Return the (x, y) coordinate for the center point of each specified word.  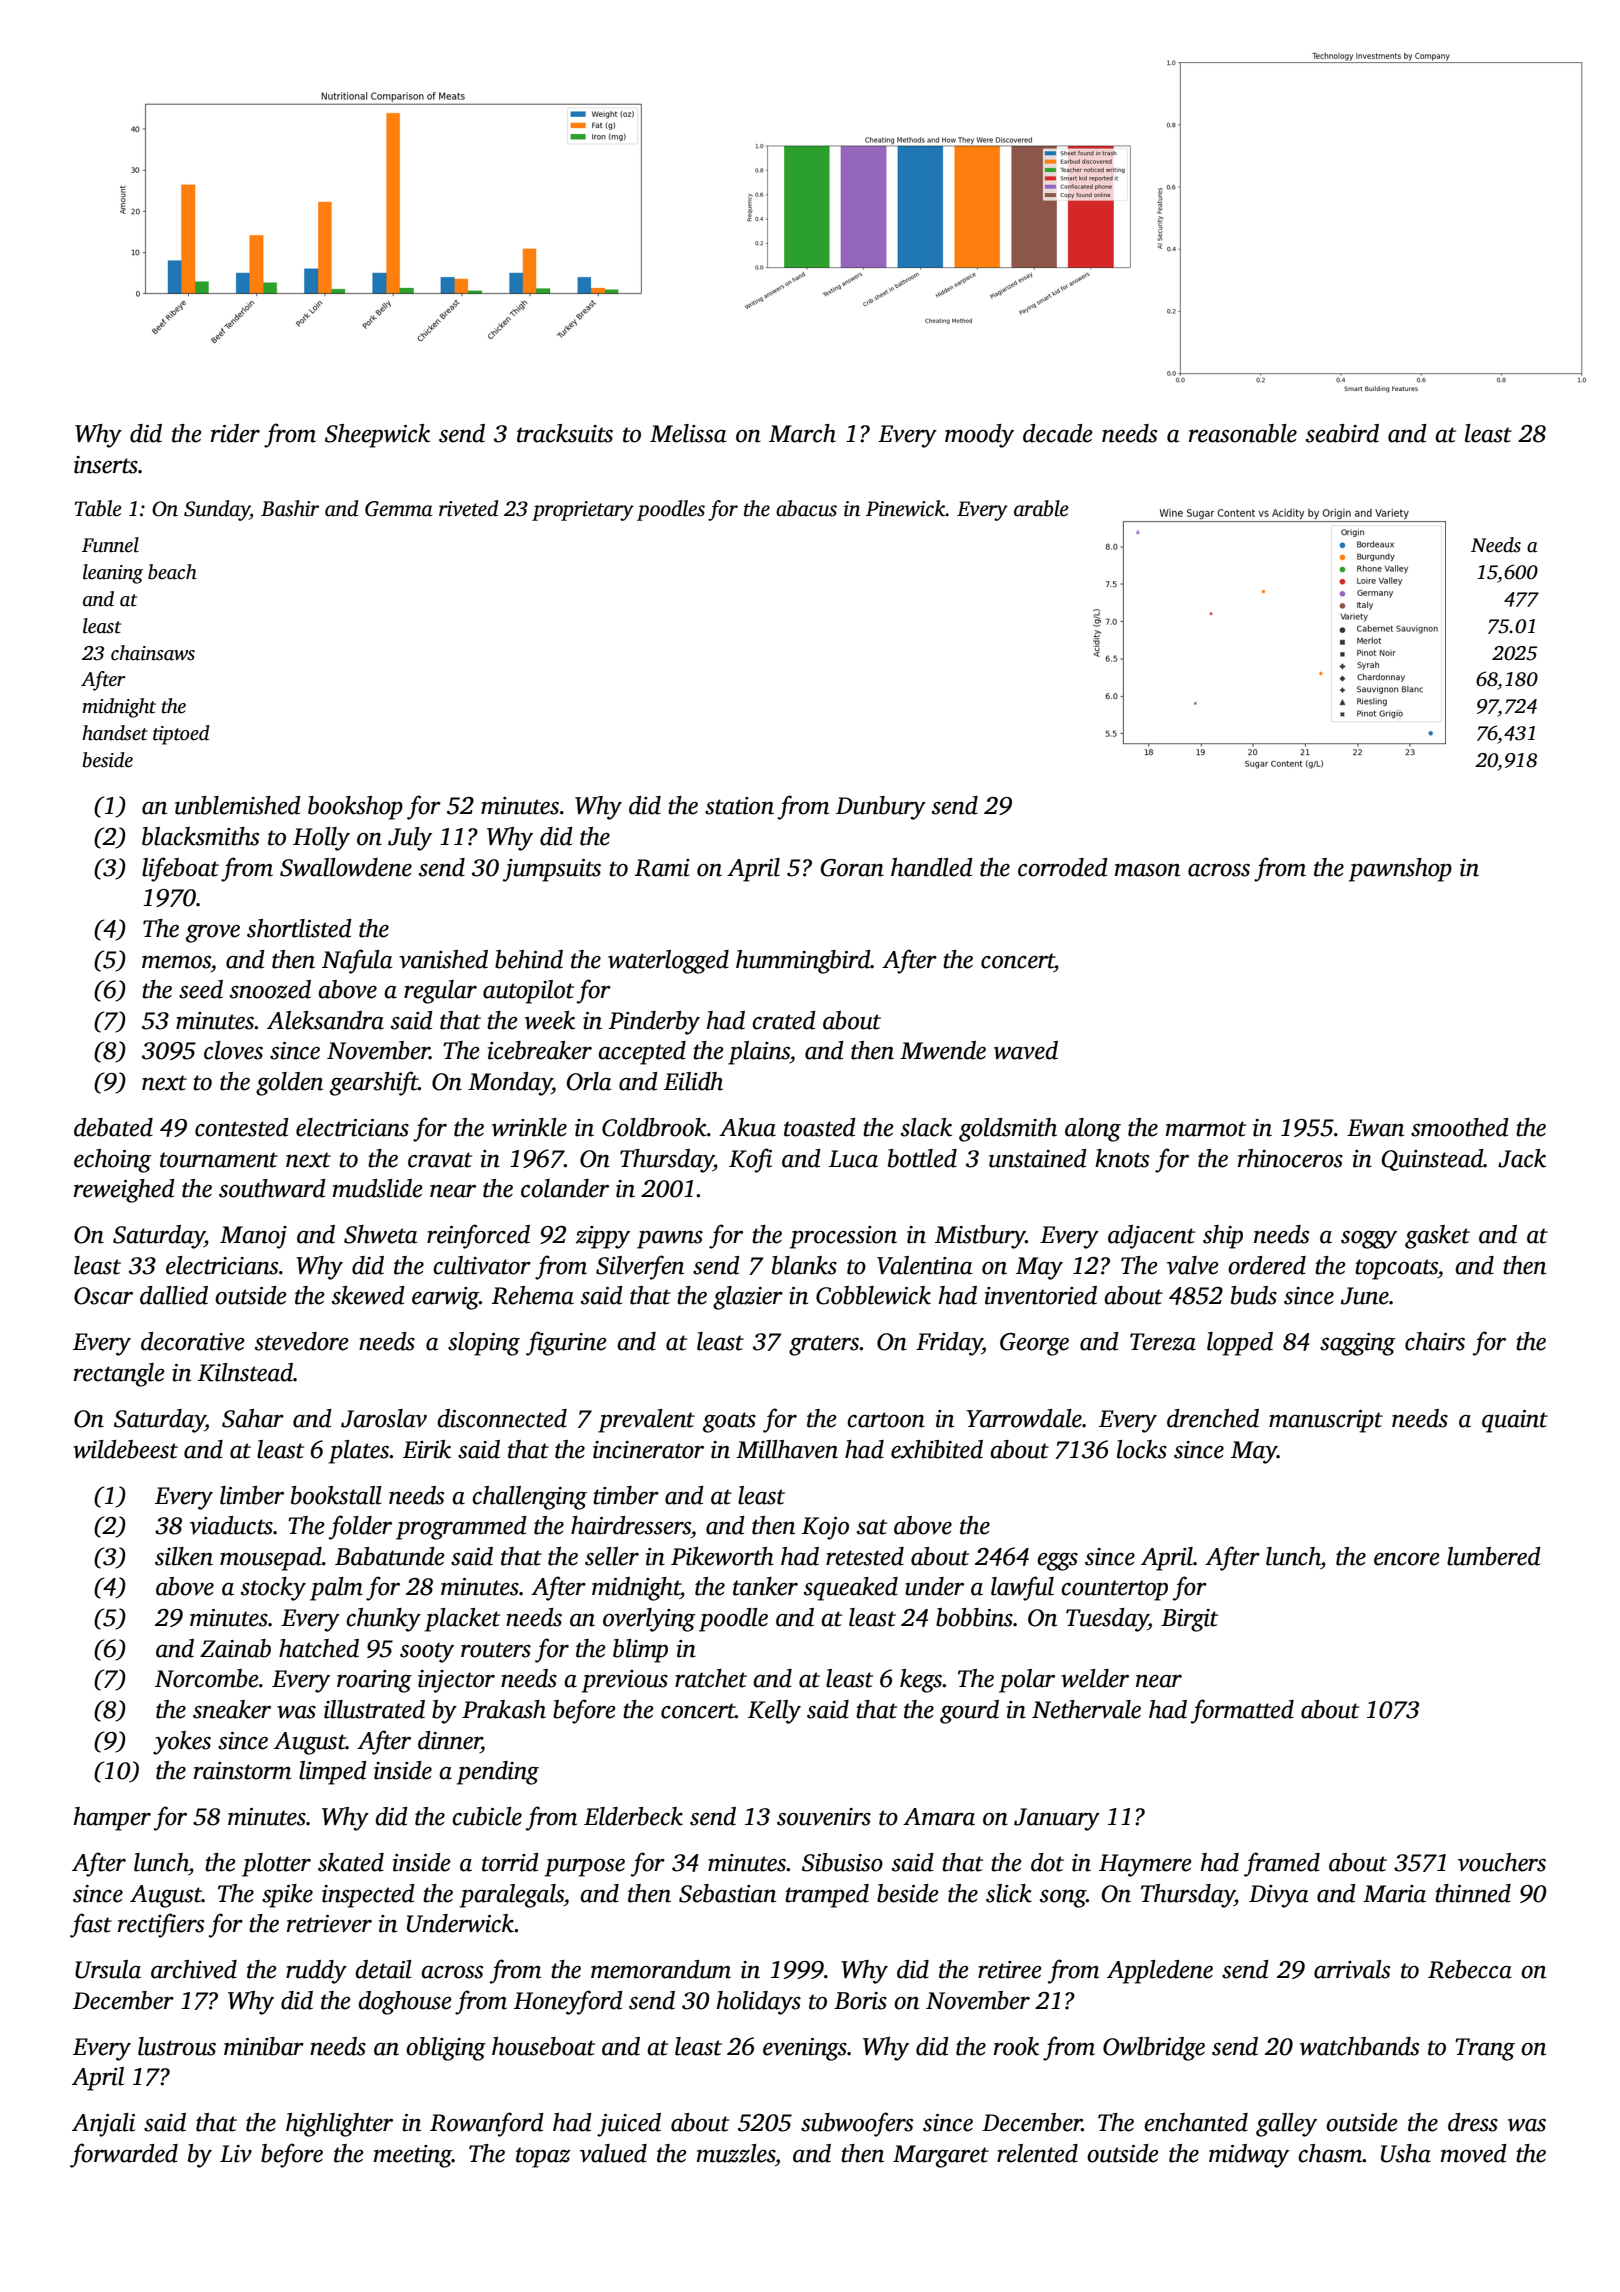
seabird (1342, 433)
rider (235, 433)
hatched (319, 1648)
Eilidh (693, 1081)
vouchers (1502, 1862)
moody (979, 436)
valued (613, 2153)
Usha (1406, 2153)
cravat (440, 1160)
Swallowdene (346, 867)
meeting (413, 2156)
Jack (1522, 1158)
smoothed (1460, 1127)
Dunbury (881, 808)
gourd (969, 1712)
